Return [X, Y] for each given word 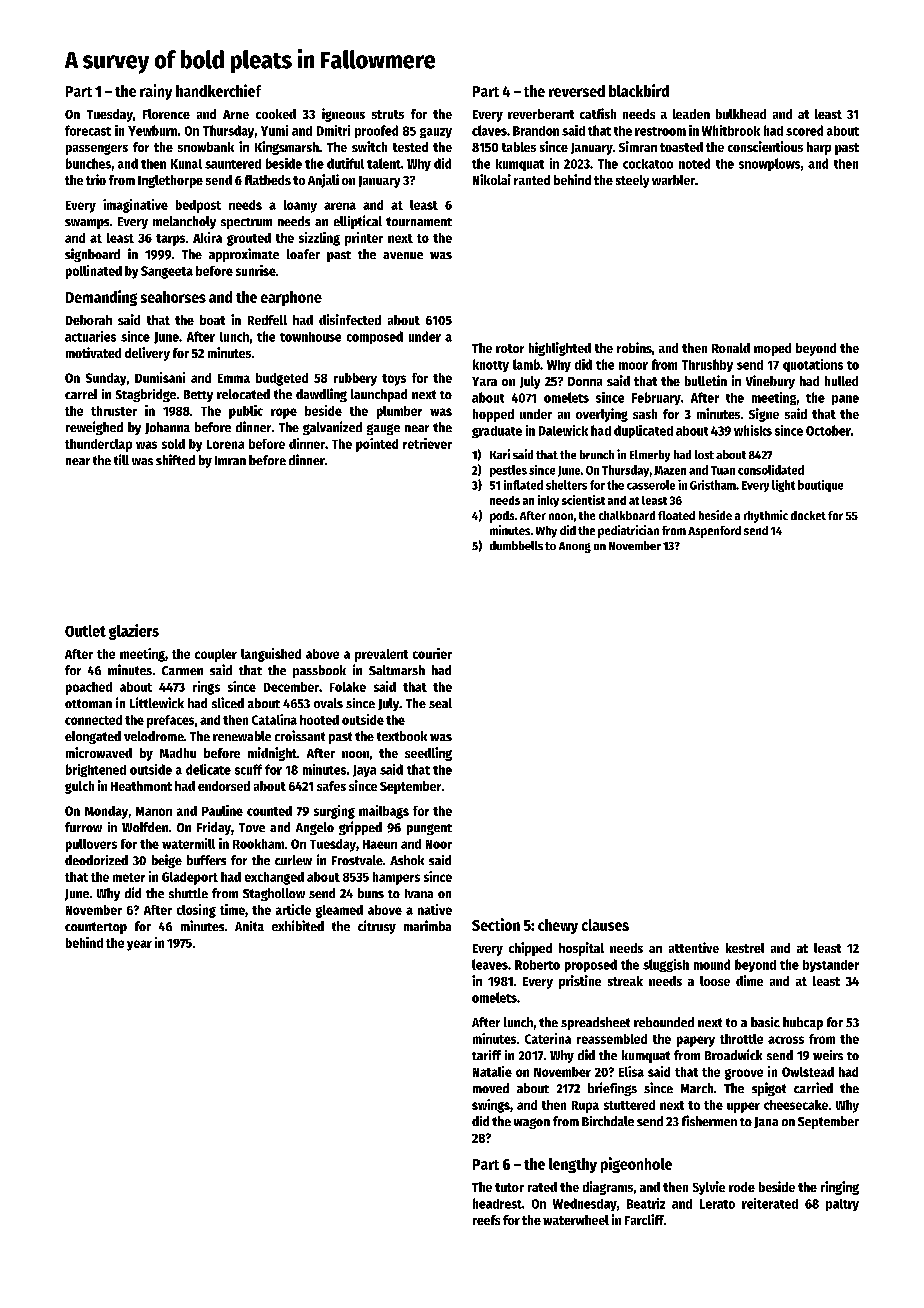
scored [804, 130]
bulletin [706, 380]
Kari [500, 454]
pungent [429, 829]
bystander [831, 966]
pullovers [91, 845]
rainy [156, 92]
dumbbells [516, 545]
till [121, 459]
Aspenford [714, 532]
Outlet [85, 631]
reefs [486, 1220]
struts [388, 114]
